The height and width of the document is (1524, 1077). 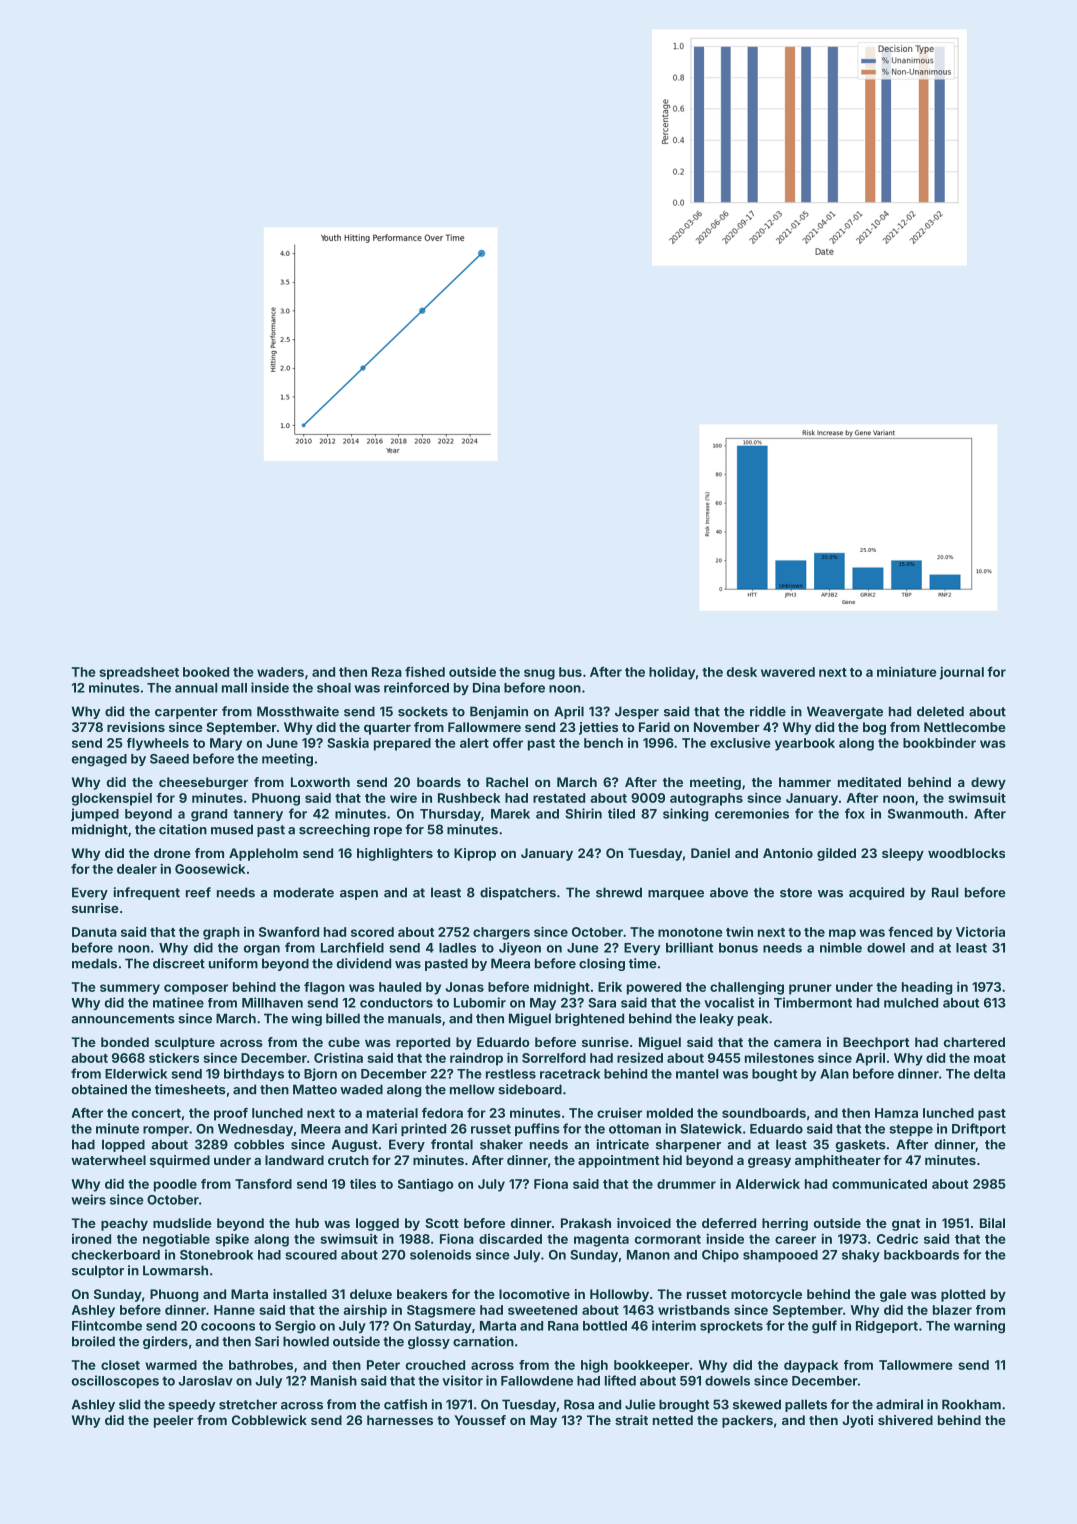 What do you see at coordinates (176, 1240) in the document?
I see `negotiable` at bounding box center [176, 1240].
